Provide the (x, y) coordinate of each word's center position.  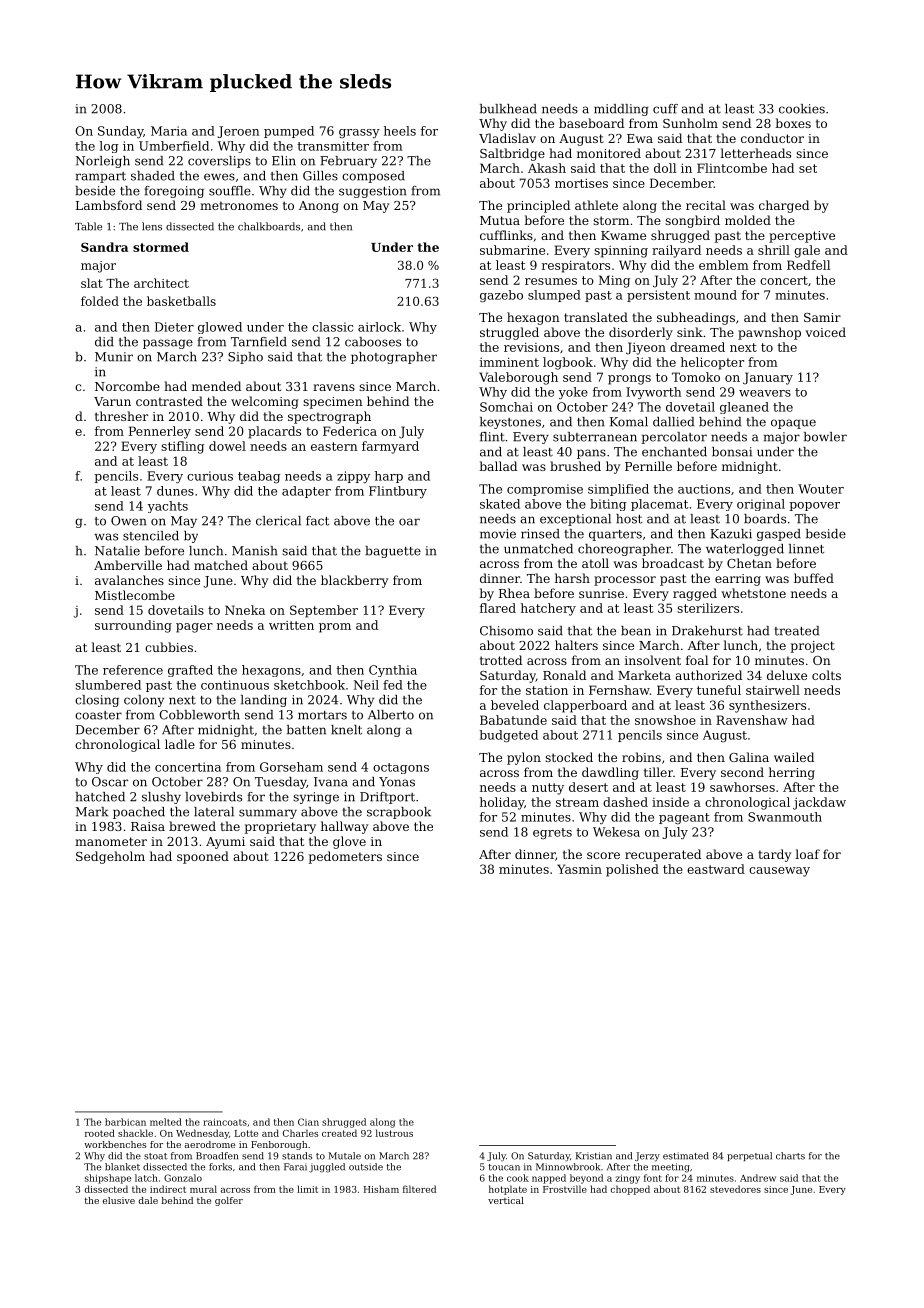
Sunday (120, 132)
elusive (119, 1200)
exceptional (575, 520)
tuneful (719, 690)
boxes (793, 123)
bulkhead (508, 109)
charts (790, 1156)
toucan (504, 1167)
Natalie (117, 551)
